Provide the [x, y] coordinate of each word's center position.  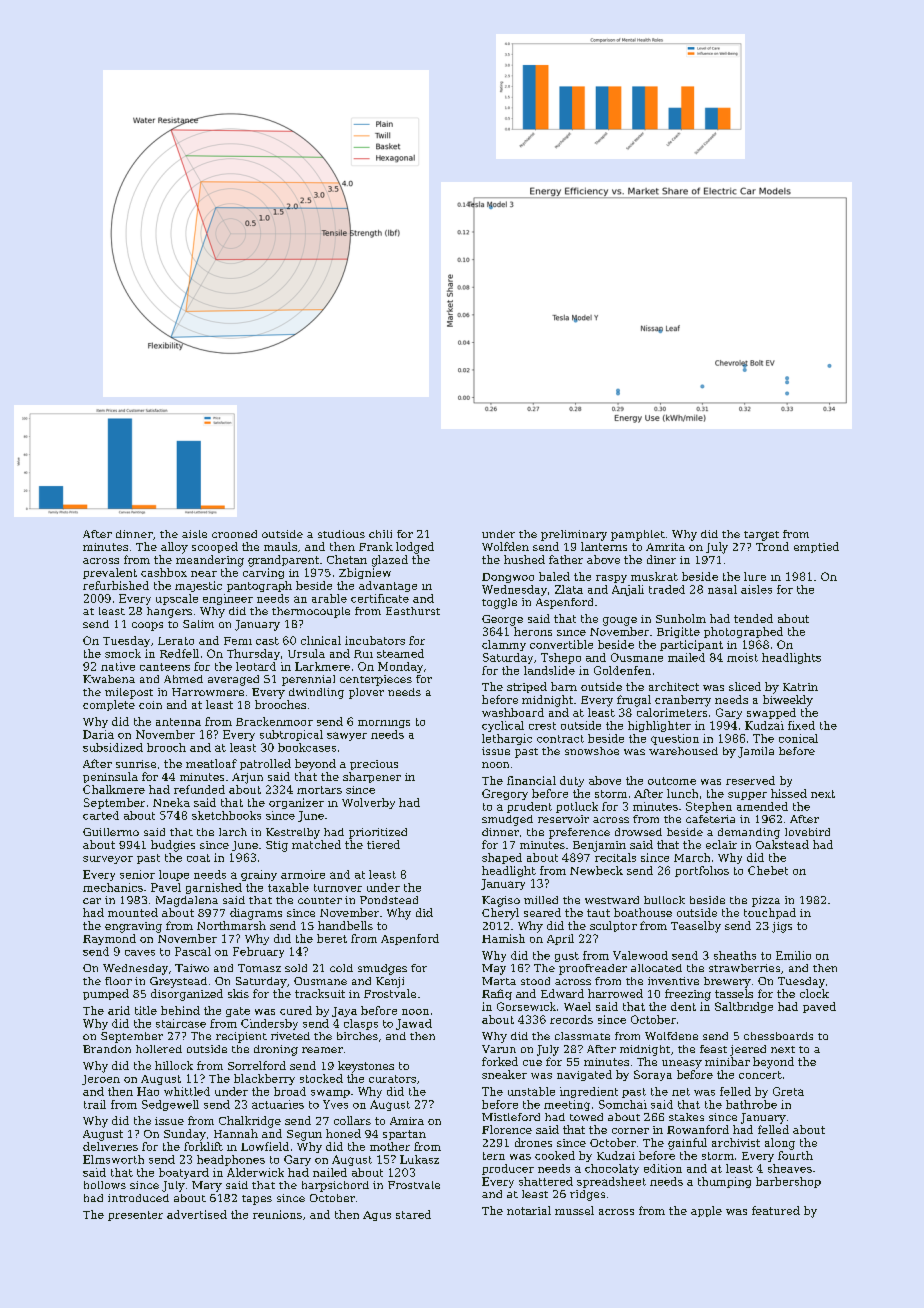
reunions [277, 1214]
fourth [795, 1155]
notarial [529, 1210]
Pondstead [389, 900]
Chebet [768, 870]
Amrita [665, 547]
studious [341, 534]
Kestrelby [293, 833]
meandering [210, 561]
